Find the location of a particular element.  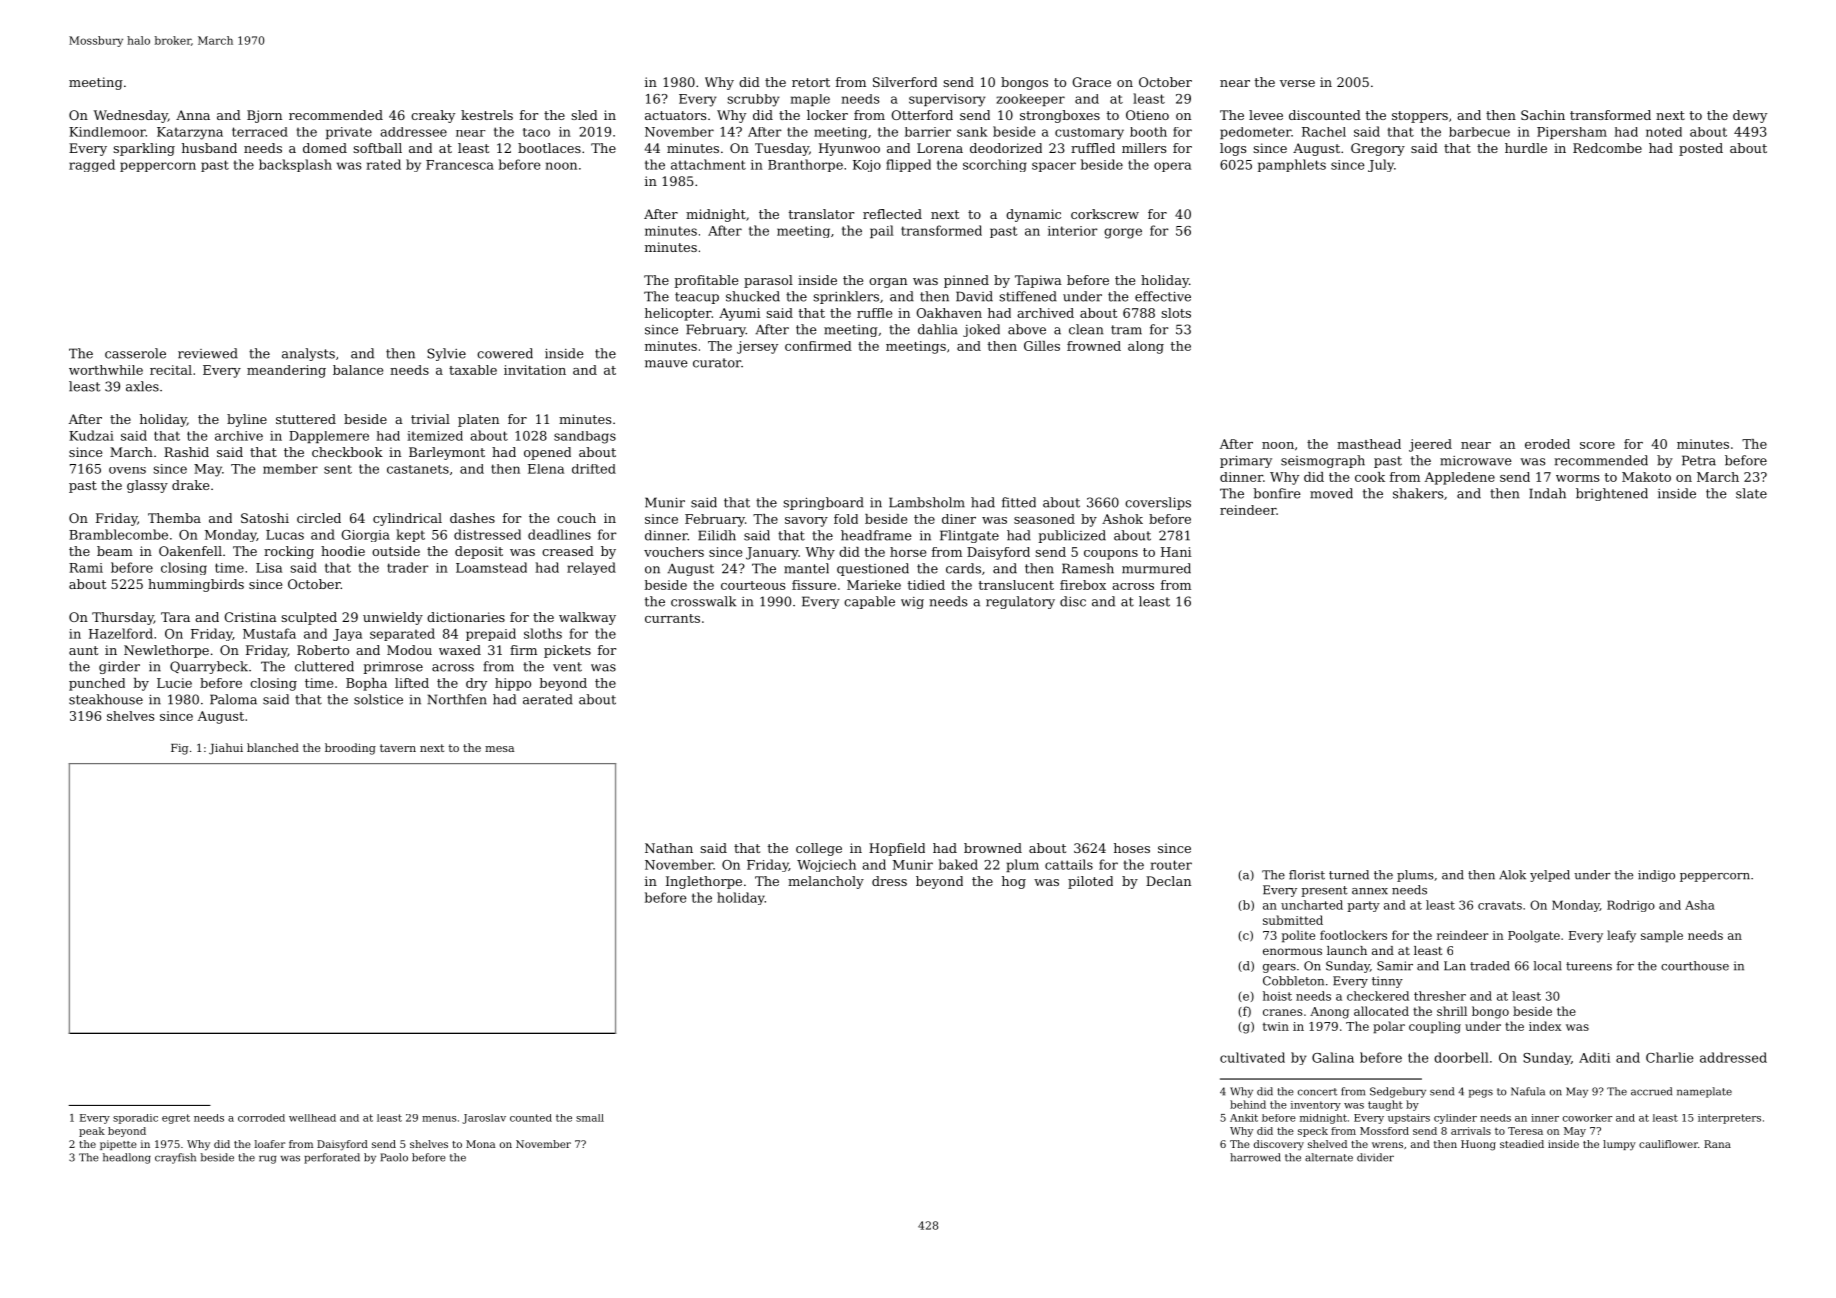

Hyunwoo is located at coordinates (849, 149).
